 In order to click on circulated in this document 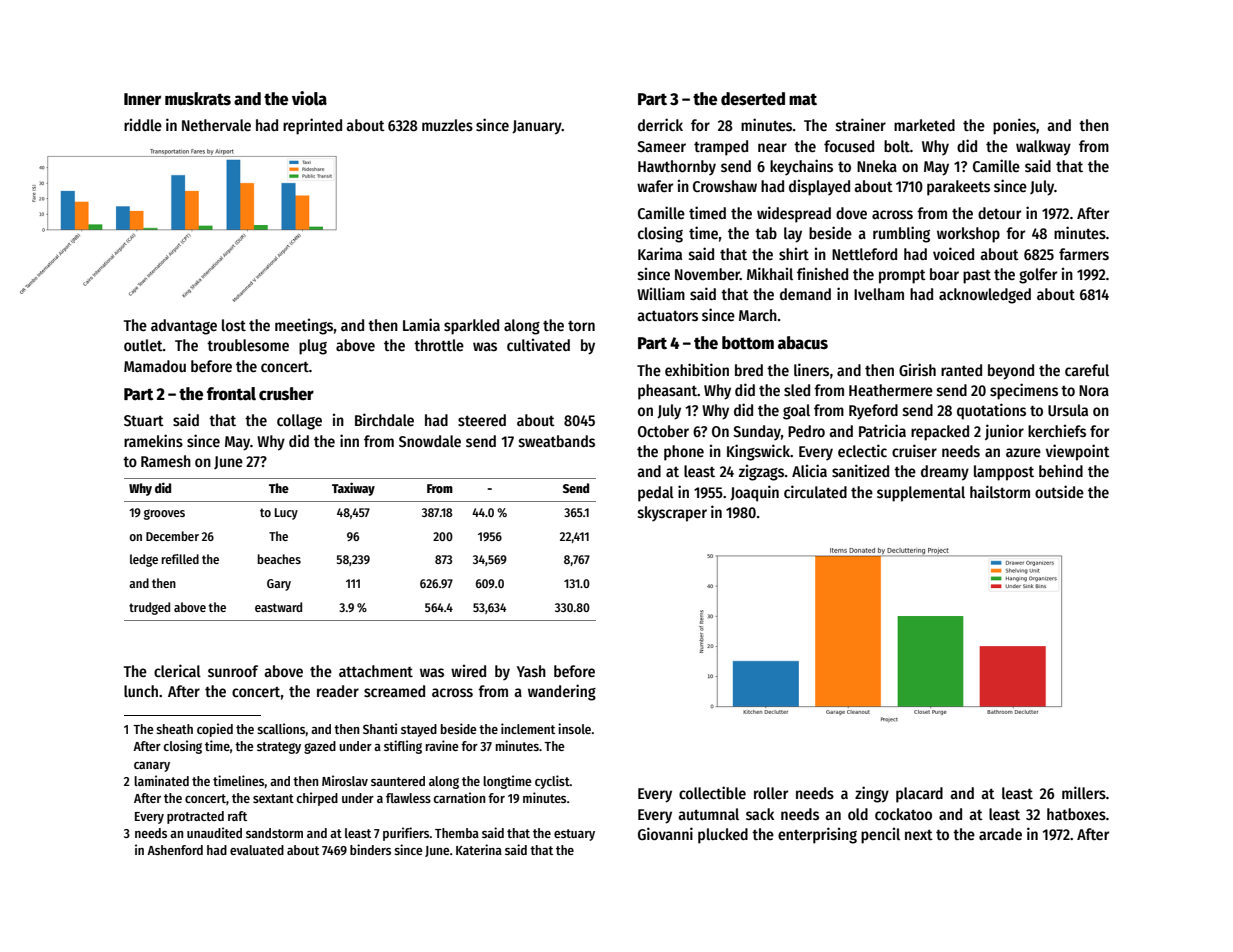, I will do `click(815, 491)`.
